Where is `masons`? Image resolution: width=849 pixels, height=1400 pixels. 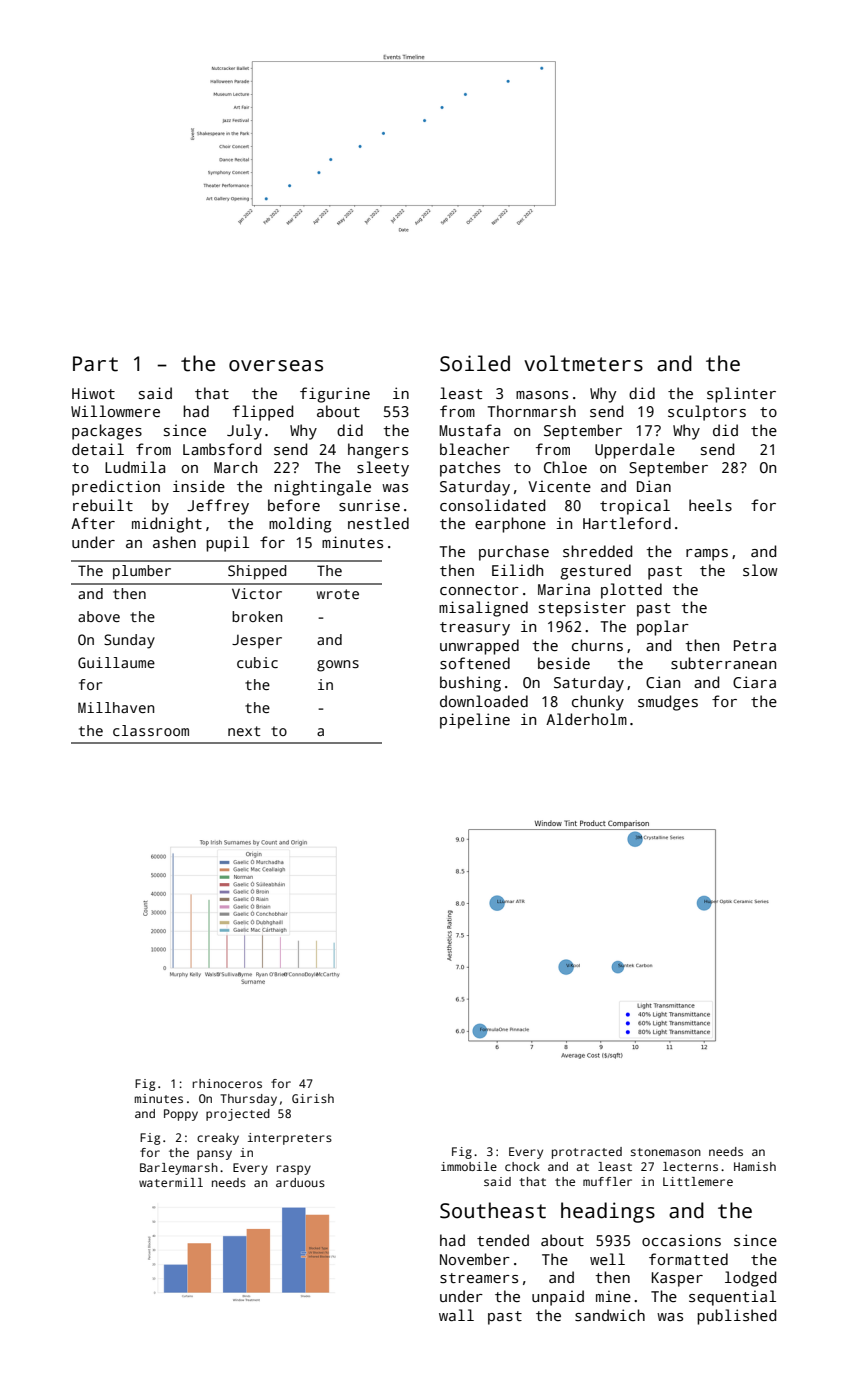 masons is located at coordinates (542, 395).
